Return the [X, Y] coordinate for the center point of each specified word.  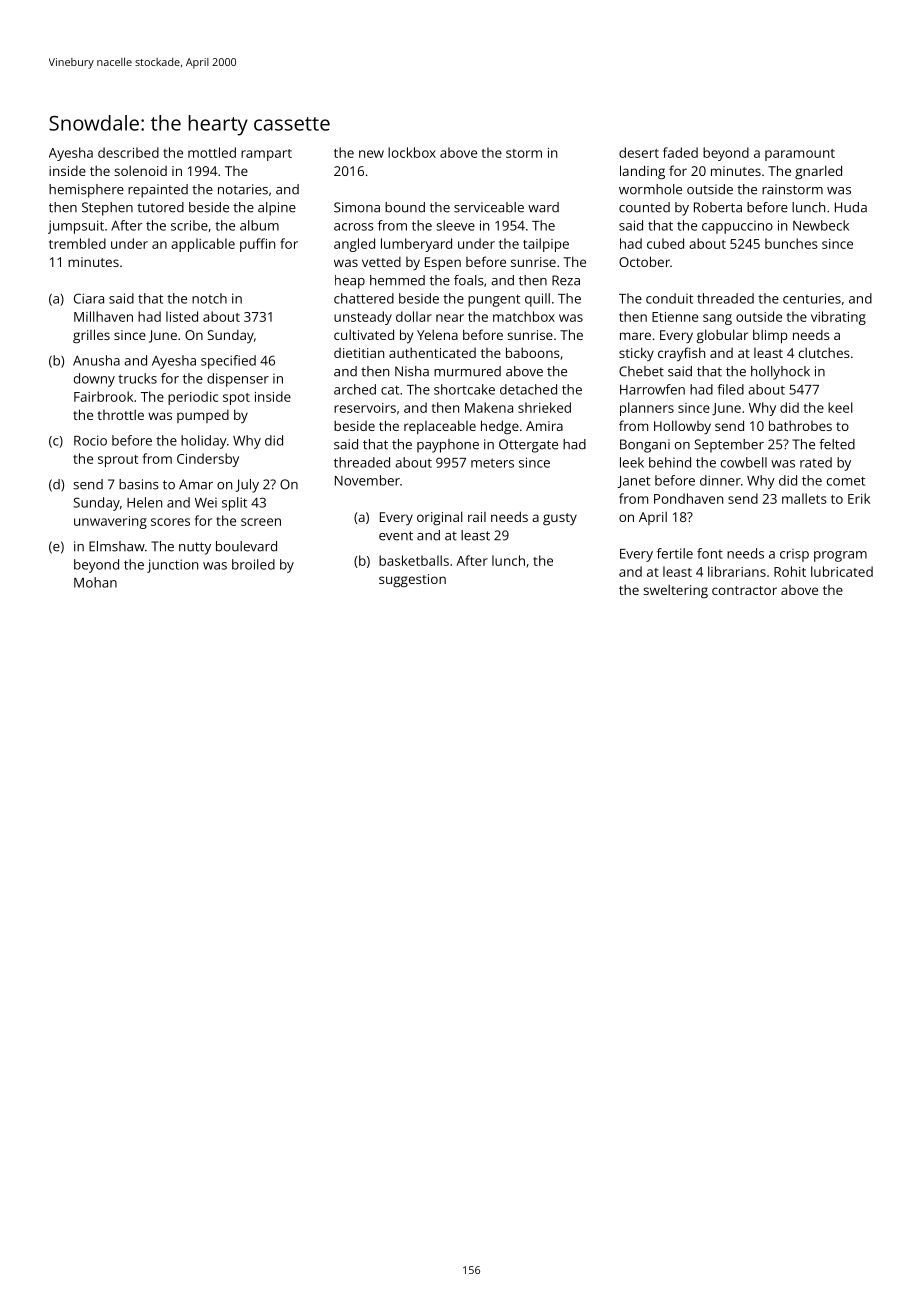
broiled [253, 564]
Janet [633, 482]
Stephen [107, 209]
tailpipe [546, 245]
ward [543, 207]
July [247, 486]
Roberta [718, 207]
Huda [851, 207]
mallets [804, 498]
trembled [77, 243]
